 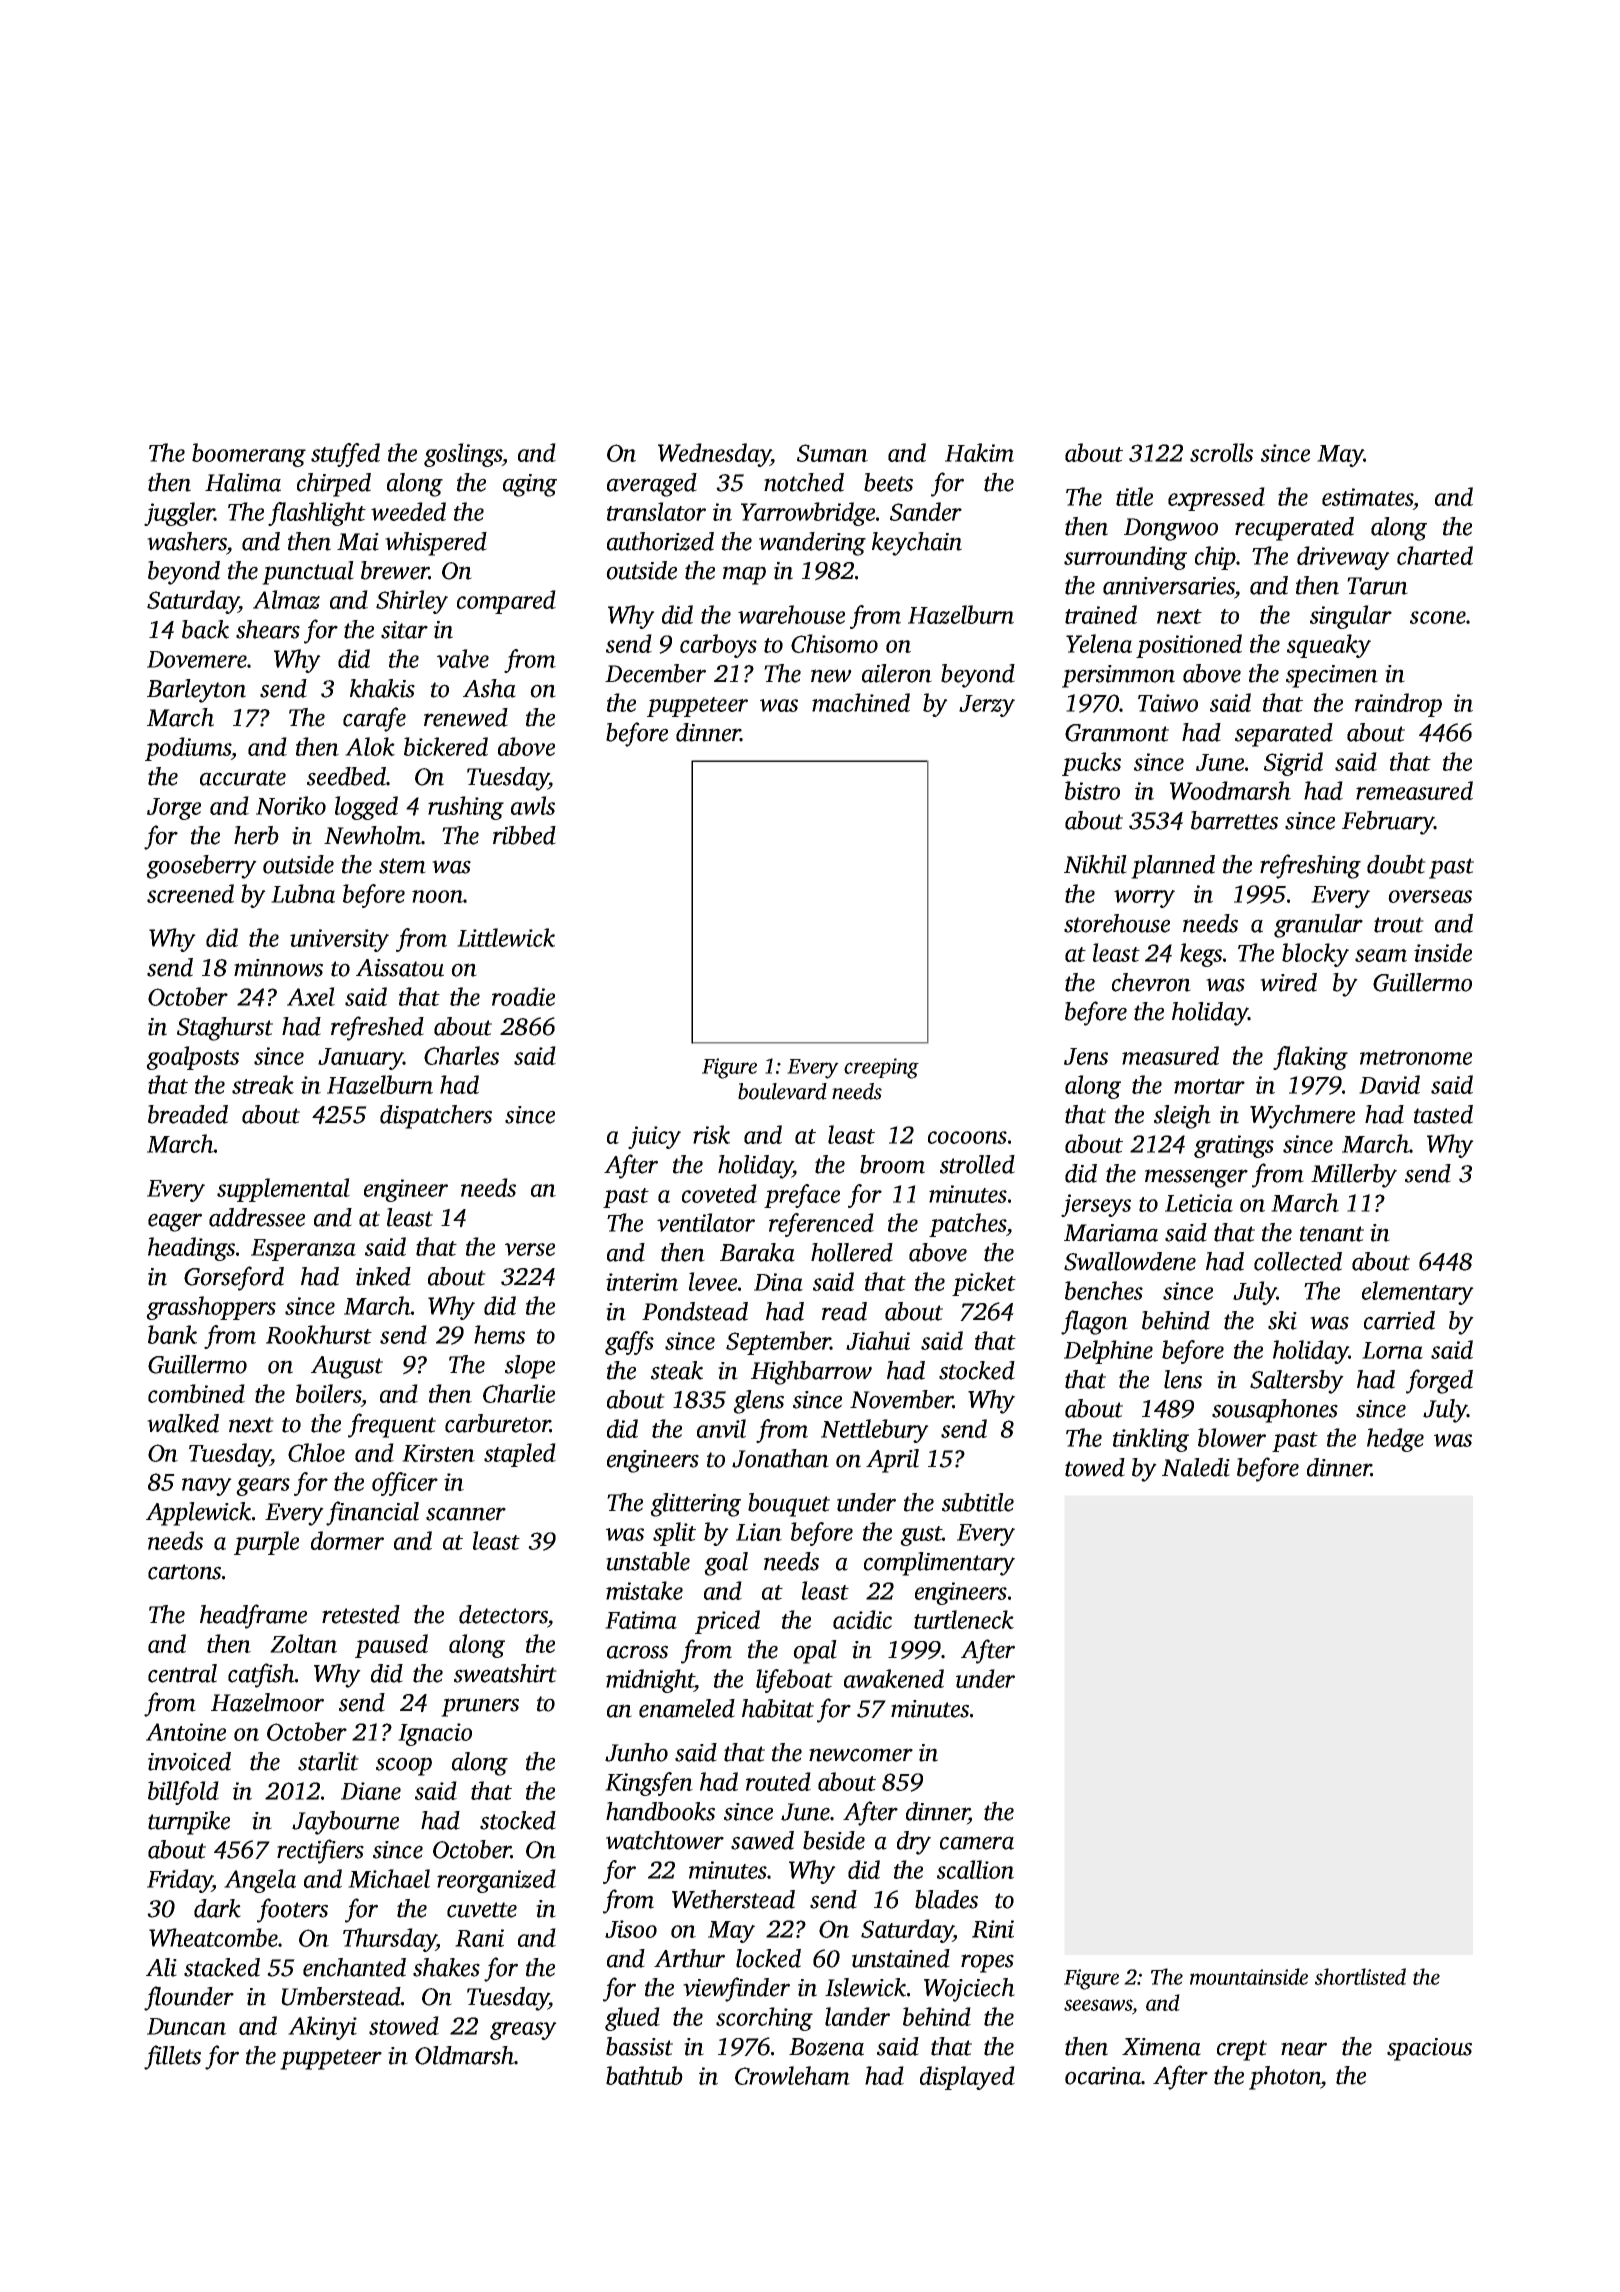 What do you see at coordinates (253, 1616) in the screenshot?
I see `headframe` at bounding box center [253, 1616].
